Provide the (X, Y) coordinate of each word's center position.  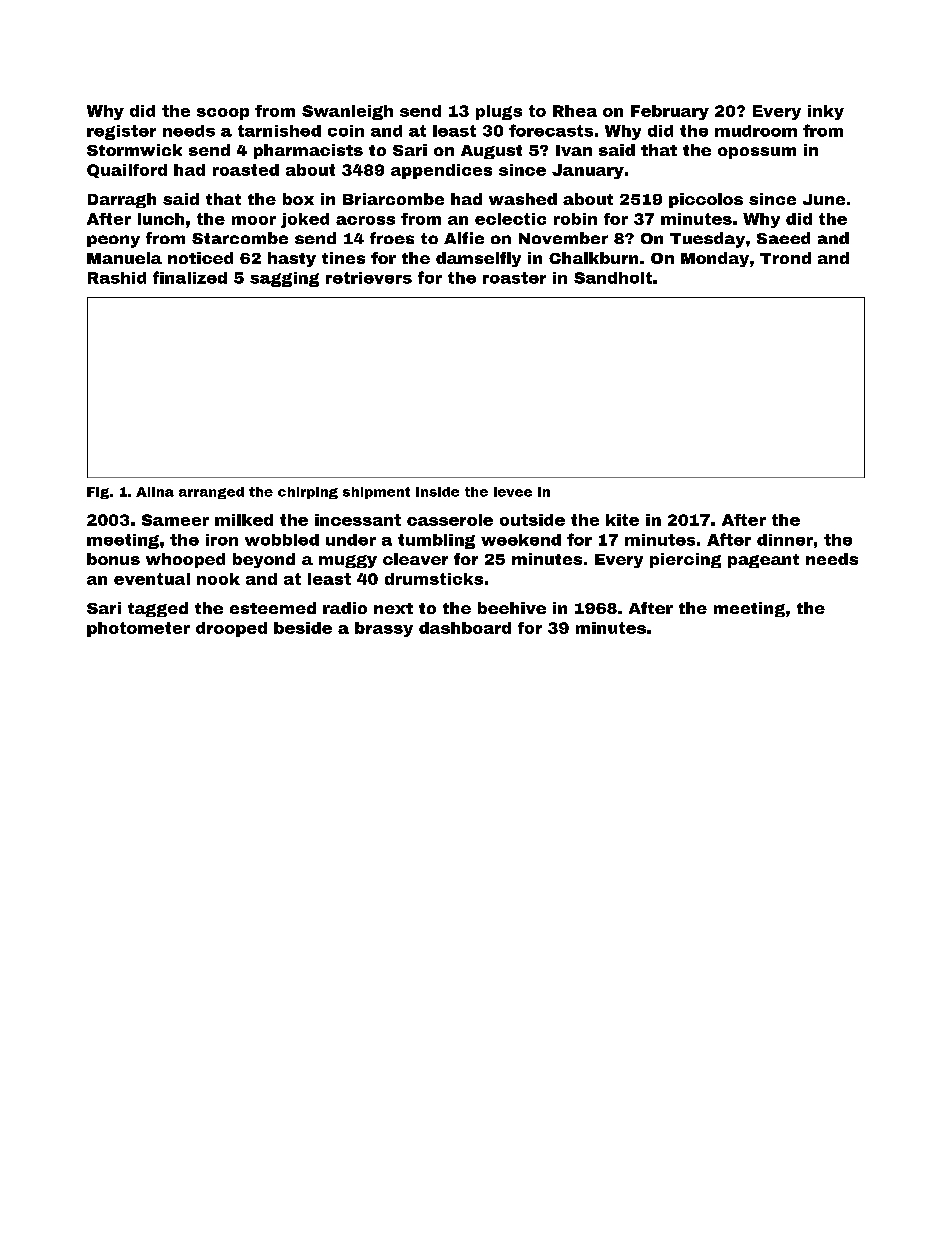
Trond (785, 258)
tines (343, 258)
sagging (284, 279)
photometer (138, 629)
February (670, 112)
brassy (384, 629)
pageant (763, 561)
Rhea (575, 111)
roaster (514, 278)
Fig (98, 493)
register (121, 132)
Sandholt (613, 278)
